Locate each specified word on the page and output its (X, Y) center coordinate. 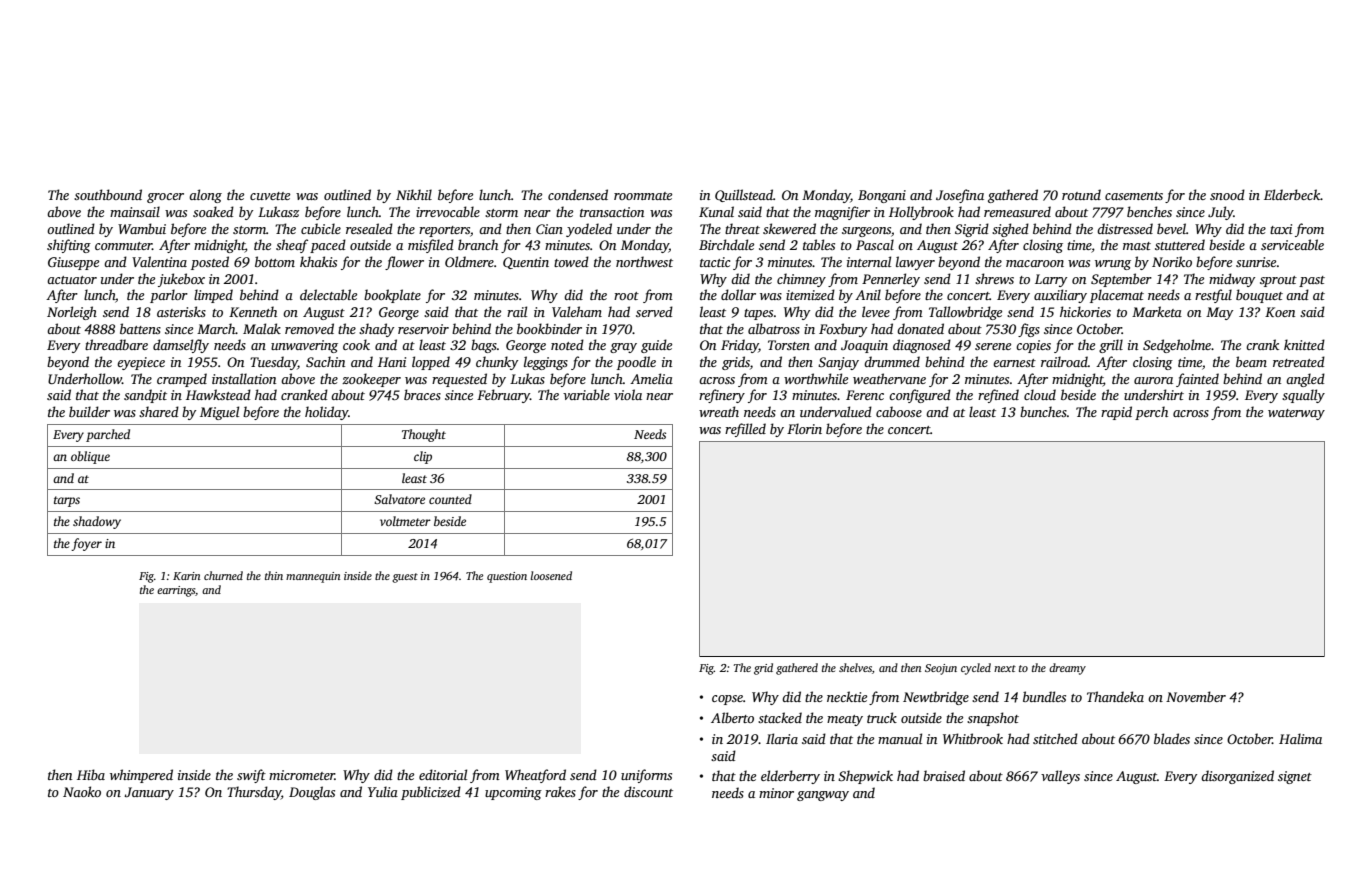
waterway (1296, 414)
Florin (804, 428)
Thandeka (1115, 696)
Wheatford (535, 776)
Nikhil (414, 194)
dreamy (1067, 669)
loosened (551, 575)
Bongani (882, 196)
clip (423, 457)
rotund (1081, 194)
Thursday (254, 793)
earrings (176, 591)
